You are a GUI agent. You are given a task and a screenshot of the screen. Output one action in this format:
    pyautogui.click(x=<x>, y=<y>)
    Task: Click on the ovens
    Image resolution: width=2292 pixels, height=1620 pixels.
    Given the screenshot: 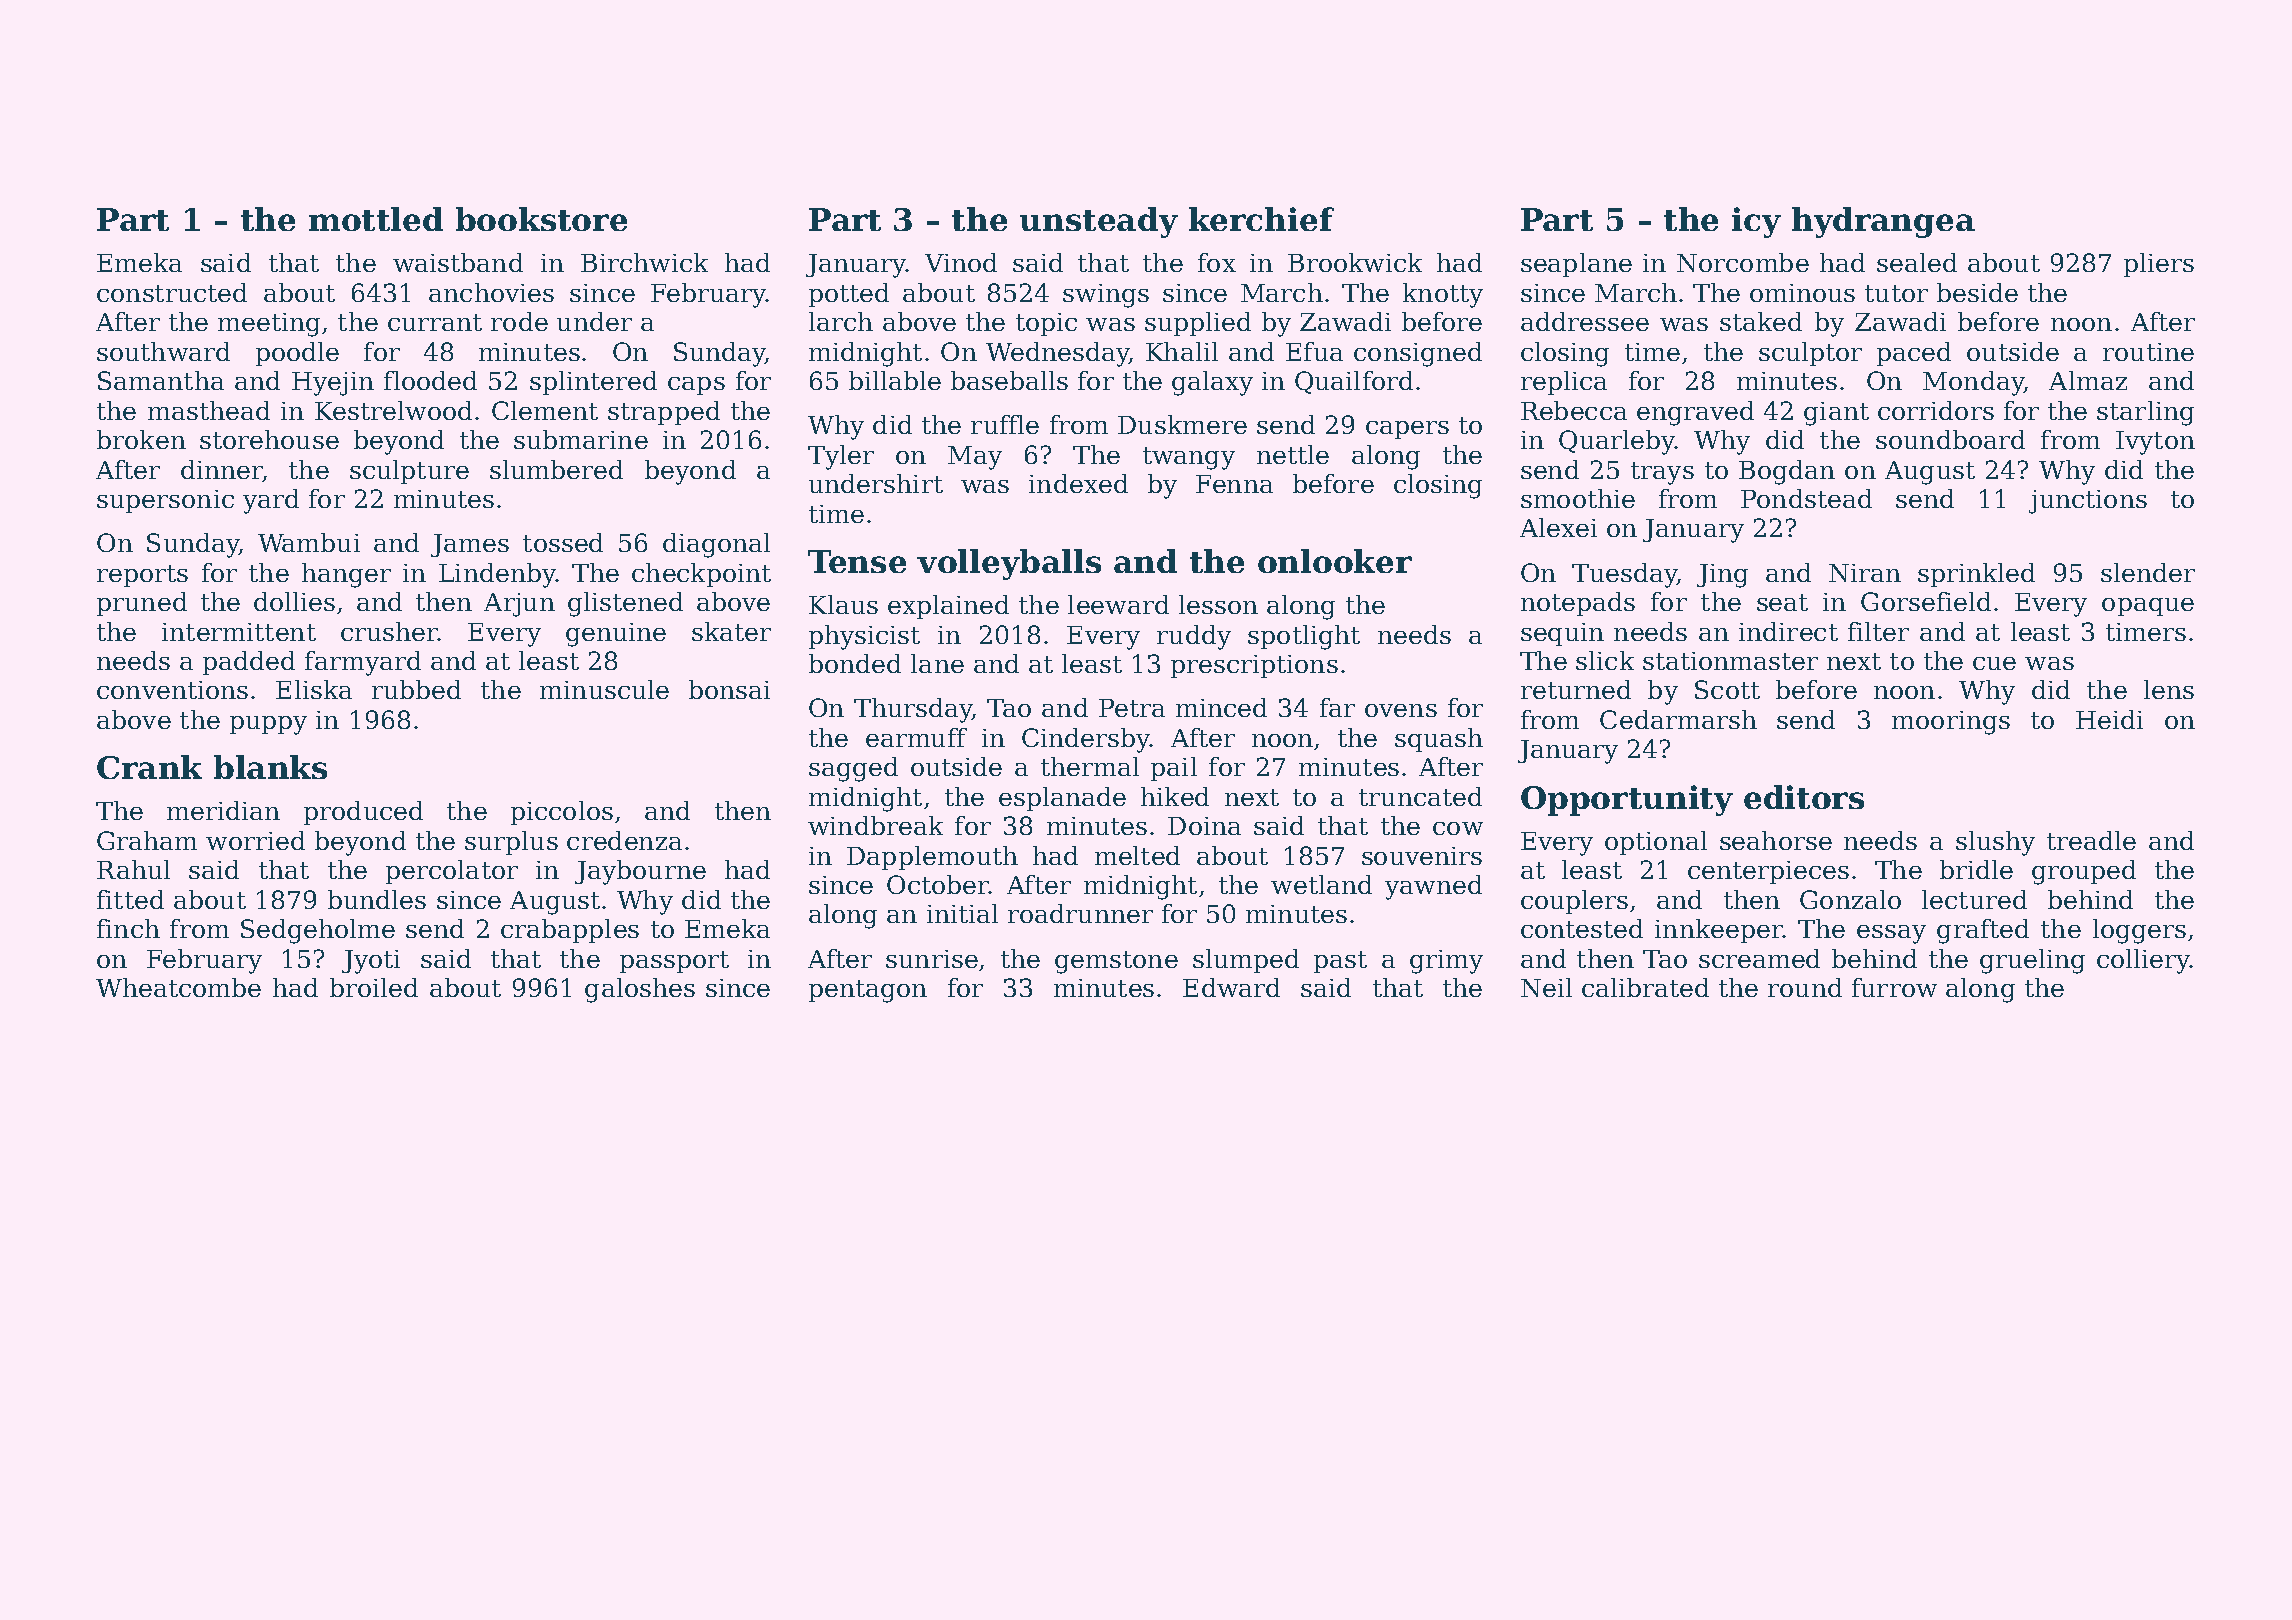 What is the action you would take?
    pyautogui.click(x=1401, y=710)
